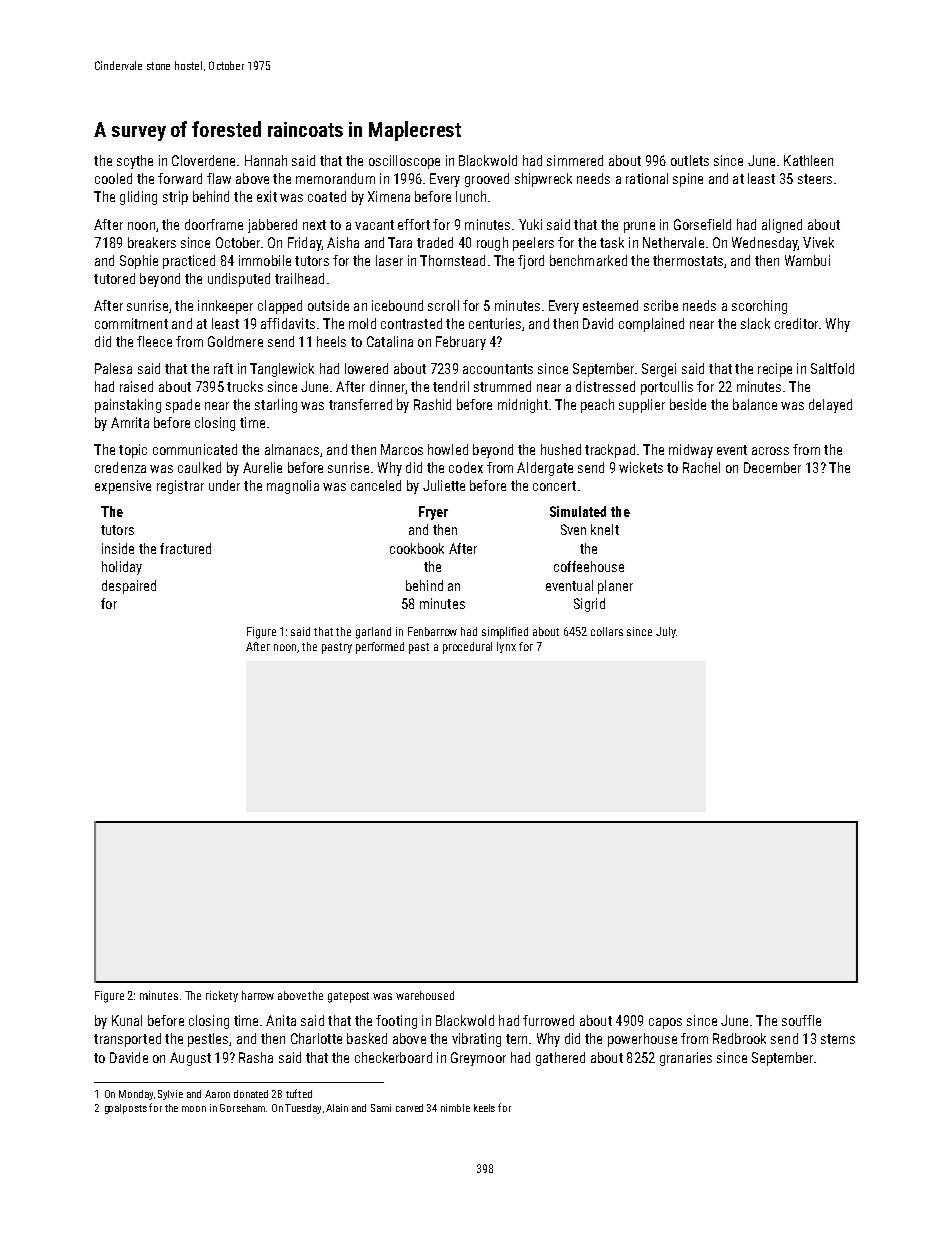  What do you see at coordinates (615, 587) in the screenshot?
I see `planer` at bounding box center [615, 587].
